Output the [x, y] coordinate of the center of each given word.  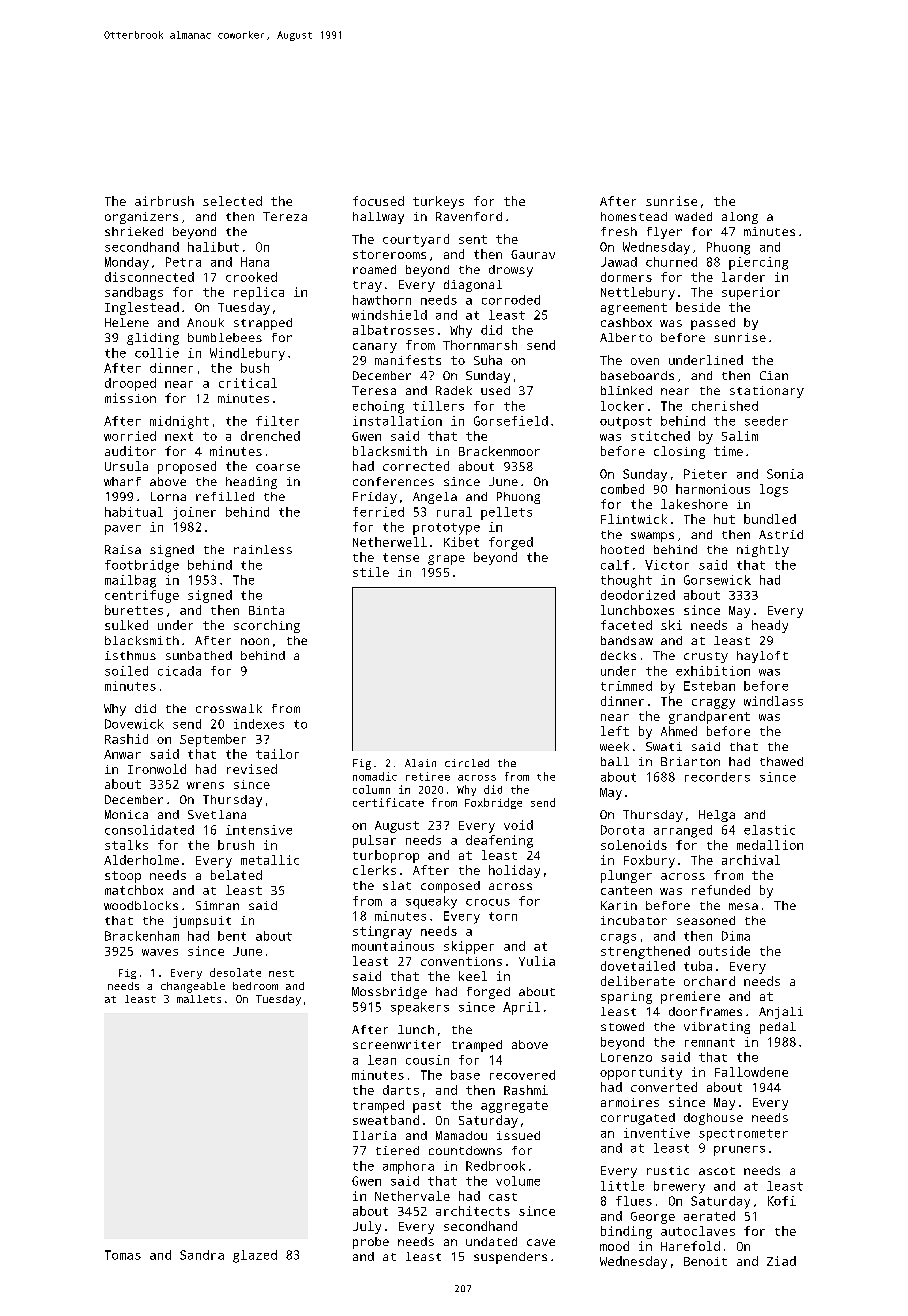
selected [232, 201]
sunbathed [199, 655]
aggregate [514, 1107]
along [740, 218]
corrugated [638, 1119]
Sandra [202, 1255]
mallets [199, 999]
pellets [506, 513]
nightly [763, 551]
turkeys [438, 202]
